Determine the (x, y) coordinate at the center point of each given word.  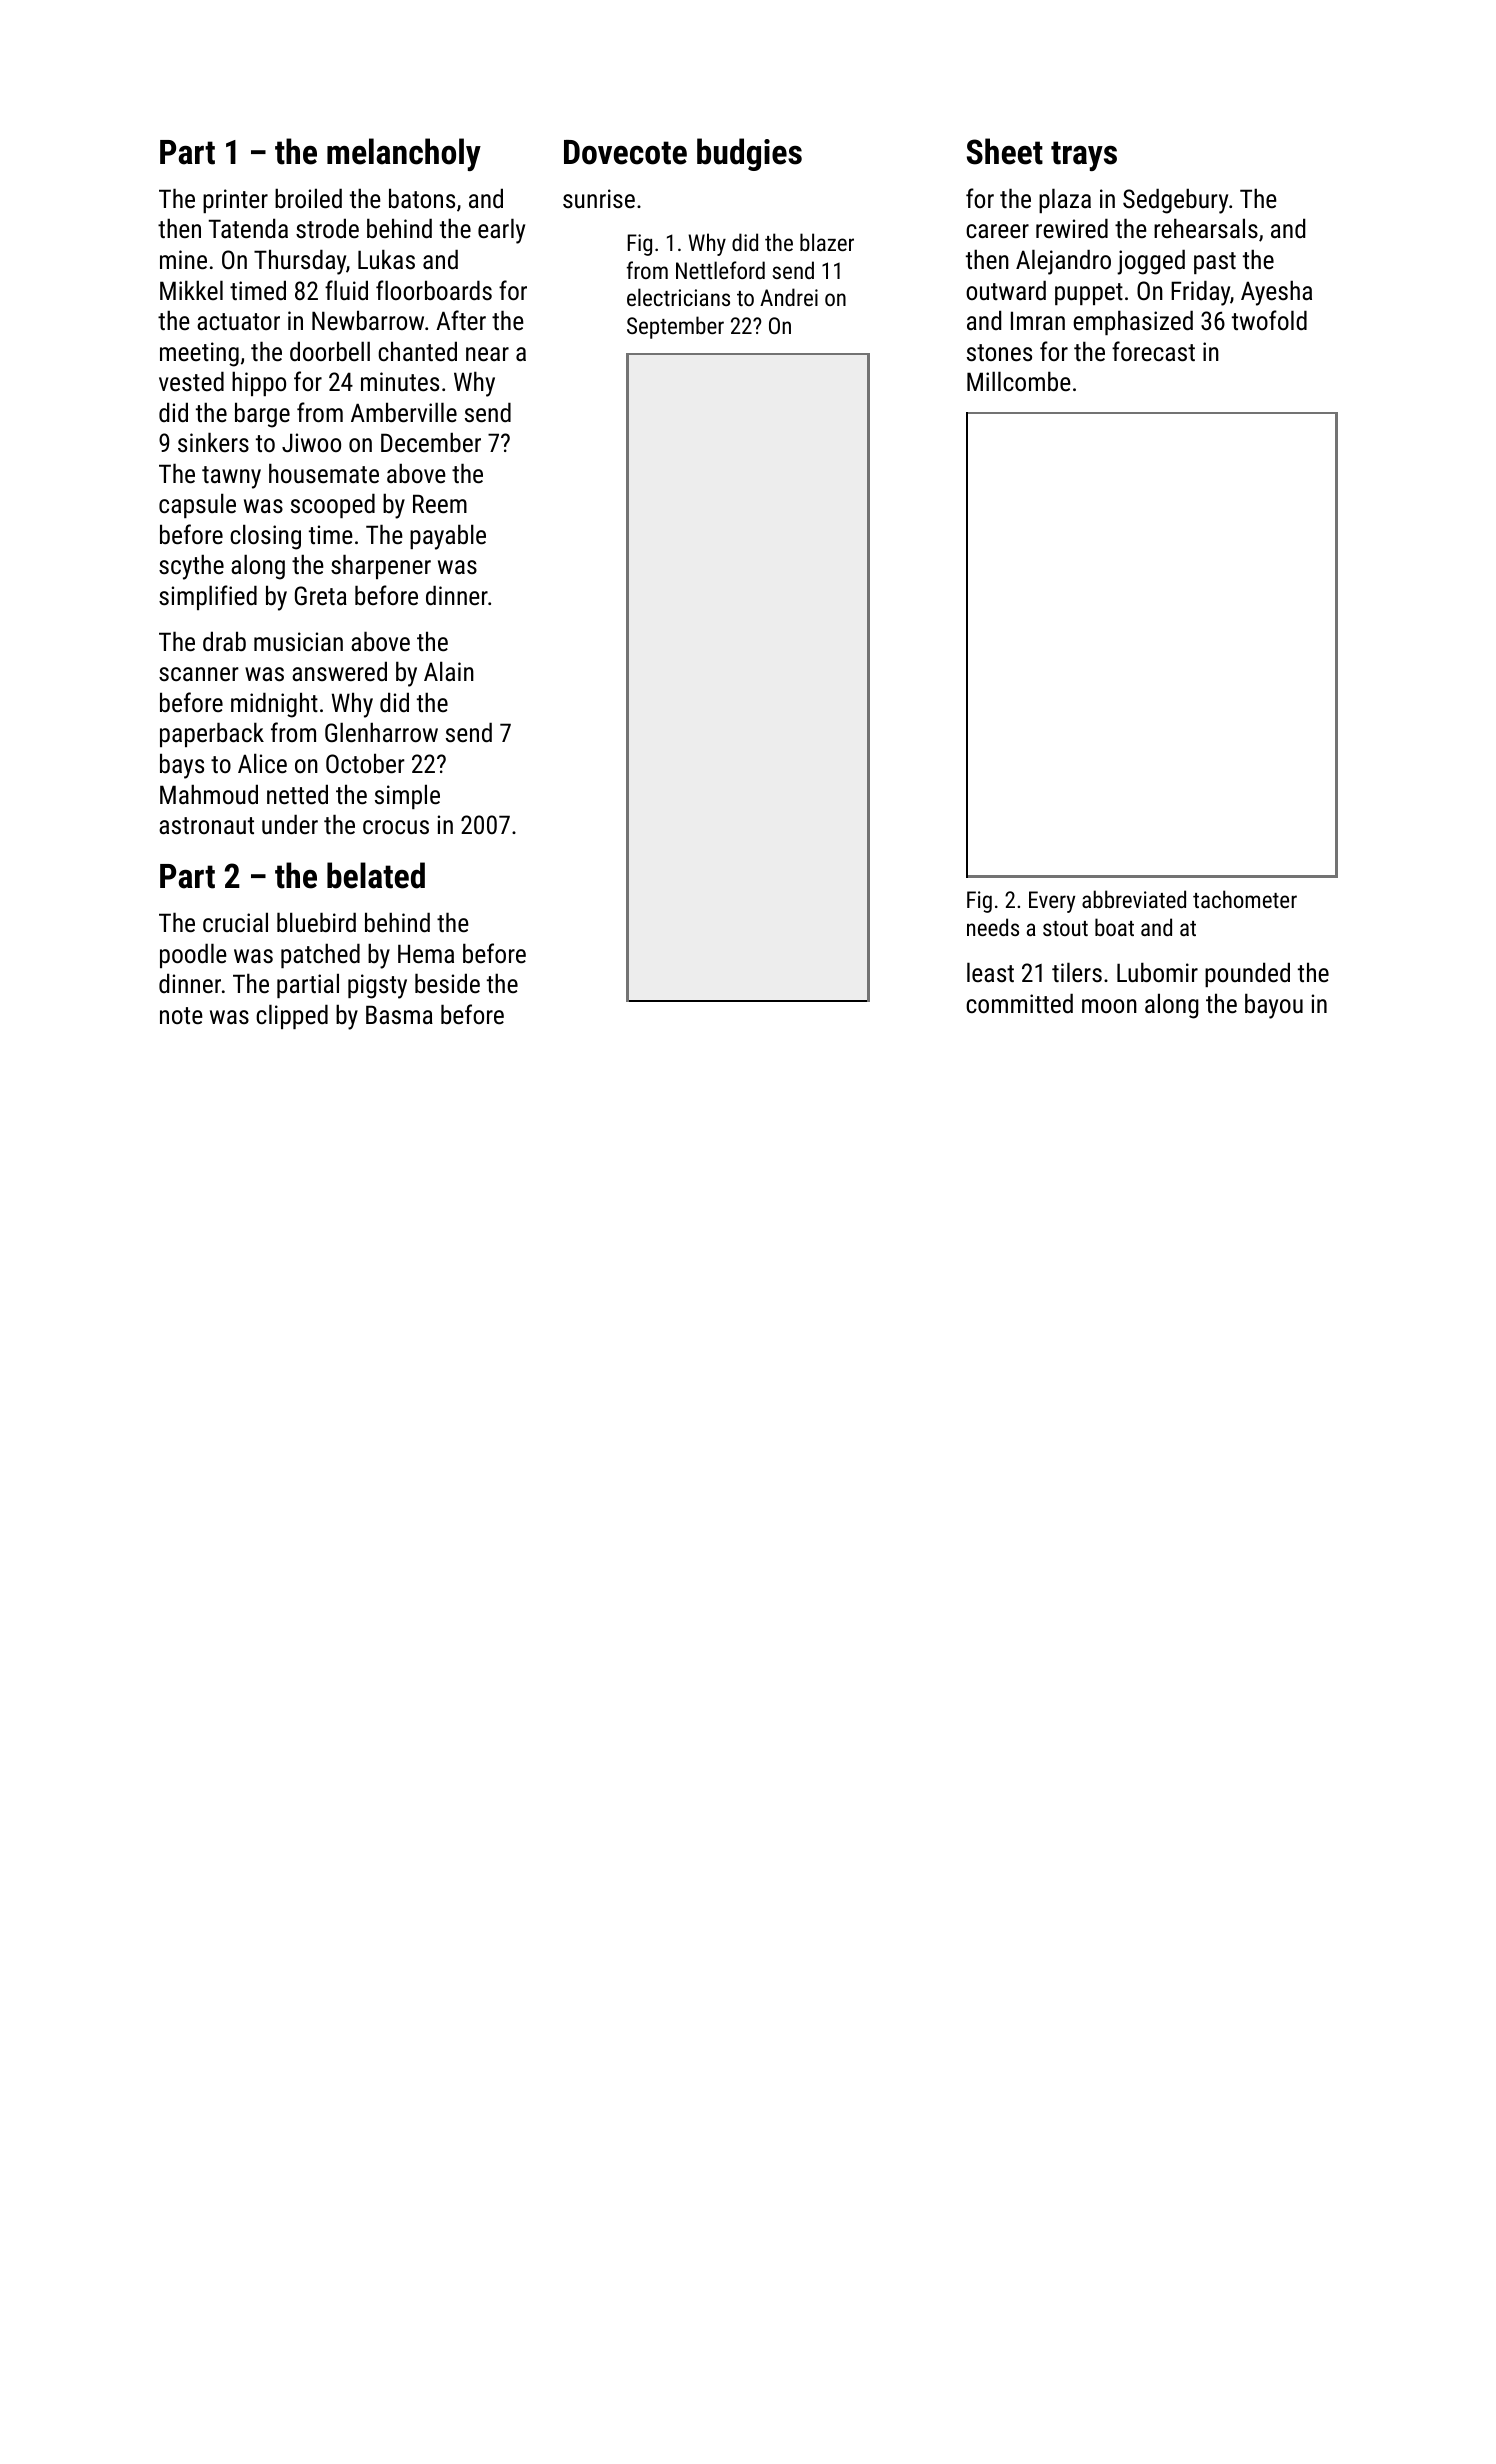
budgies (749, 154)
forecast (1153, 351)
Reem (440, 503)
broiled (308, 198)
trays (1084, 156)
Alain (449, 671)
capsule (197, 505)
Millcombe (1019, 381)
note (181, 1015)
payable (448, 537)
